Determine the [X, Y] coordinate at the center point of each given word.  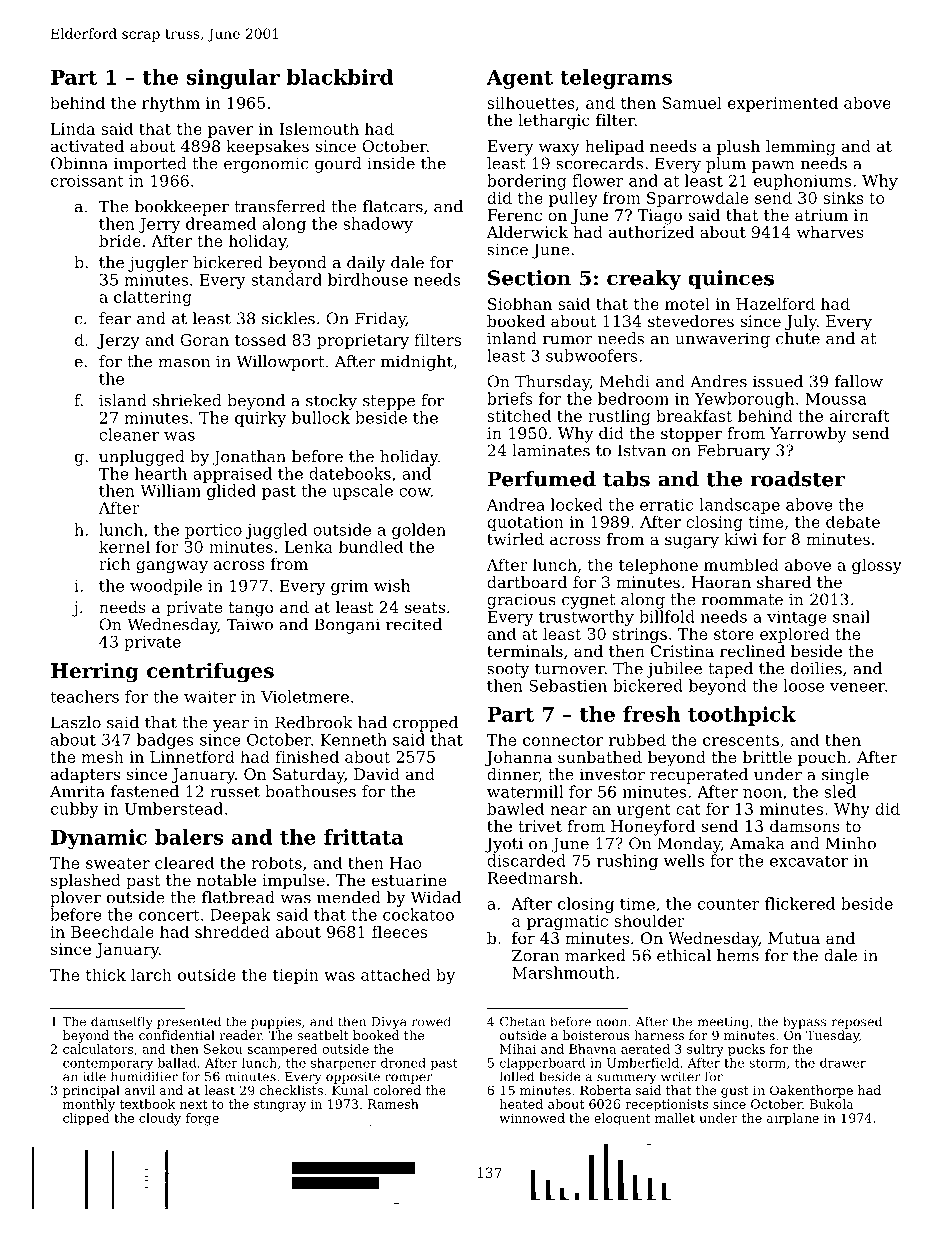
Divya [389, 1023]
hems [738, 955]
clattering [153, 298]
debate [853, 521]
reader [240, 1035]
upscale [362, 492]
